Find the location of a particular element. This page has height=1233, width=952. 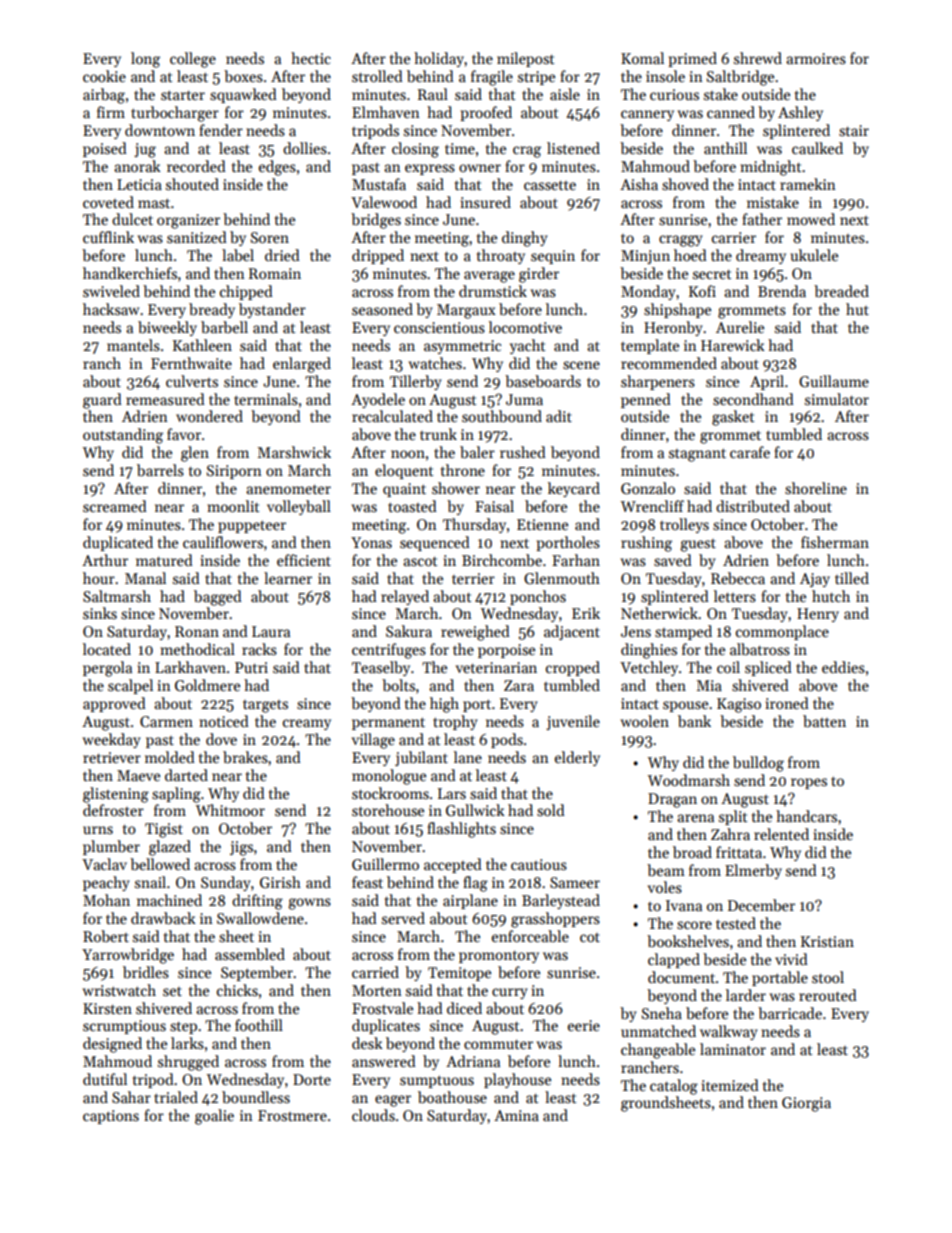

commuter is located at coordinates (498, 1044).
